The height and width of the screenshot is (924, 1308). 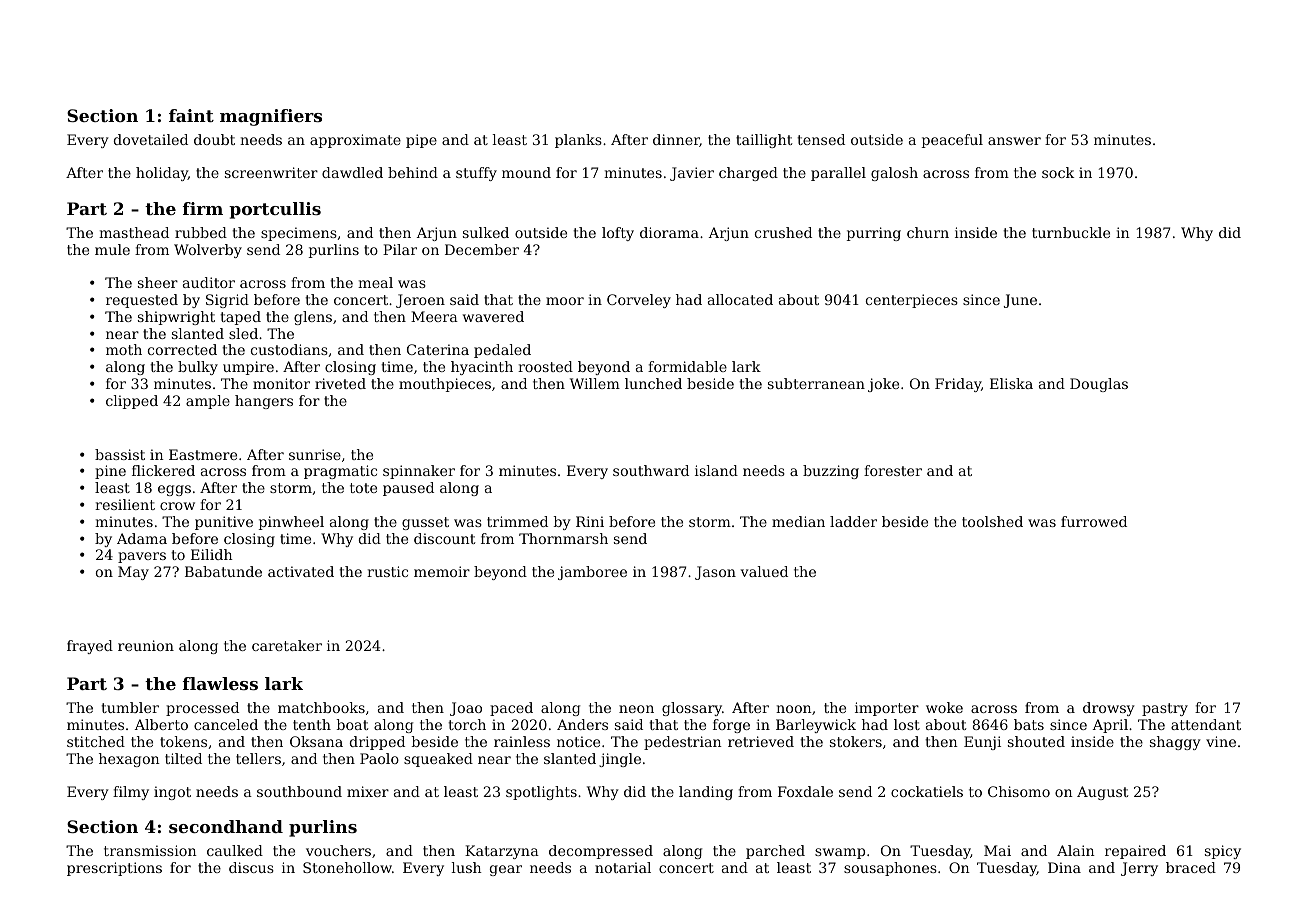 I want to click on sunrise, so click(x=315, y=454).
